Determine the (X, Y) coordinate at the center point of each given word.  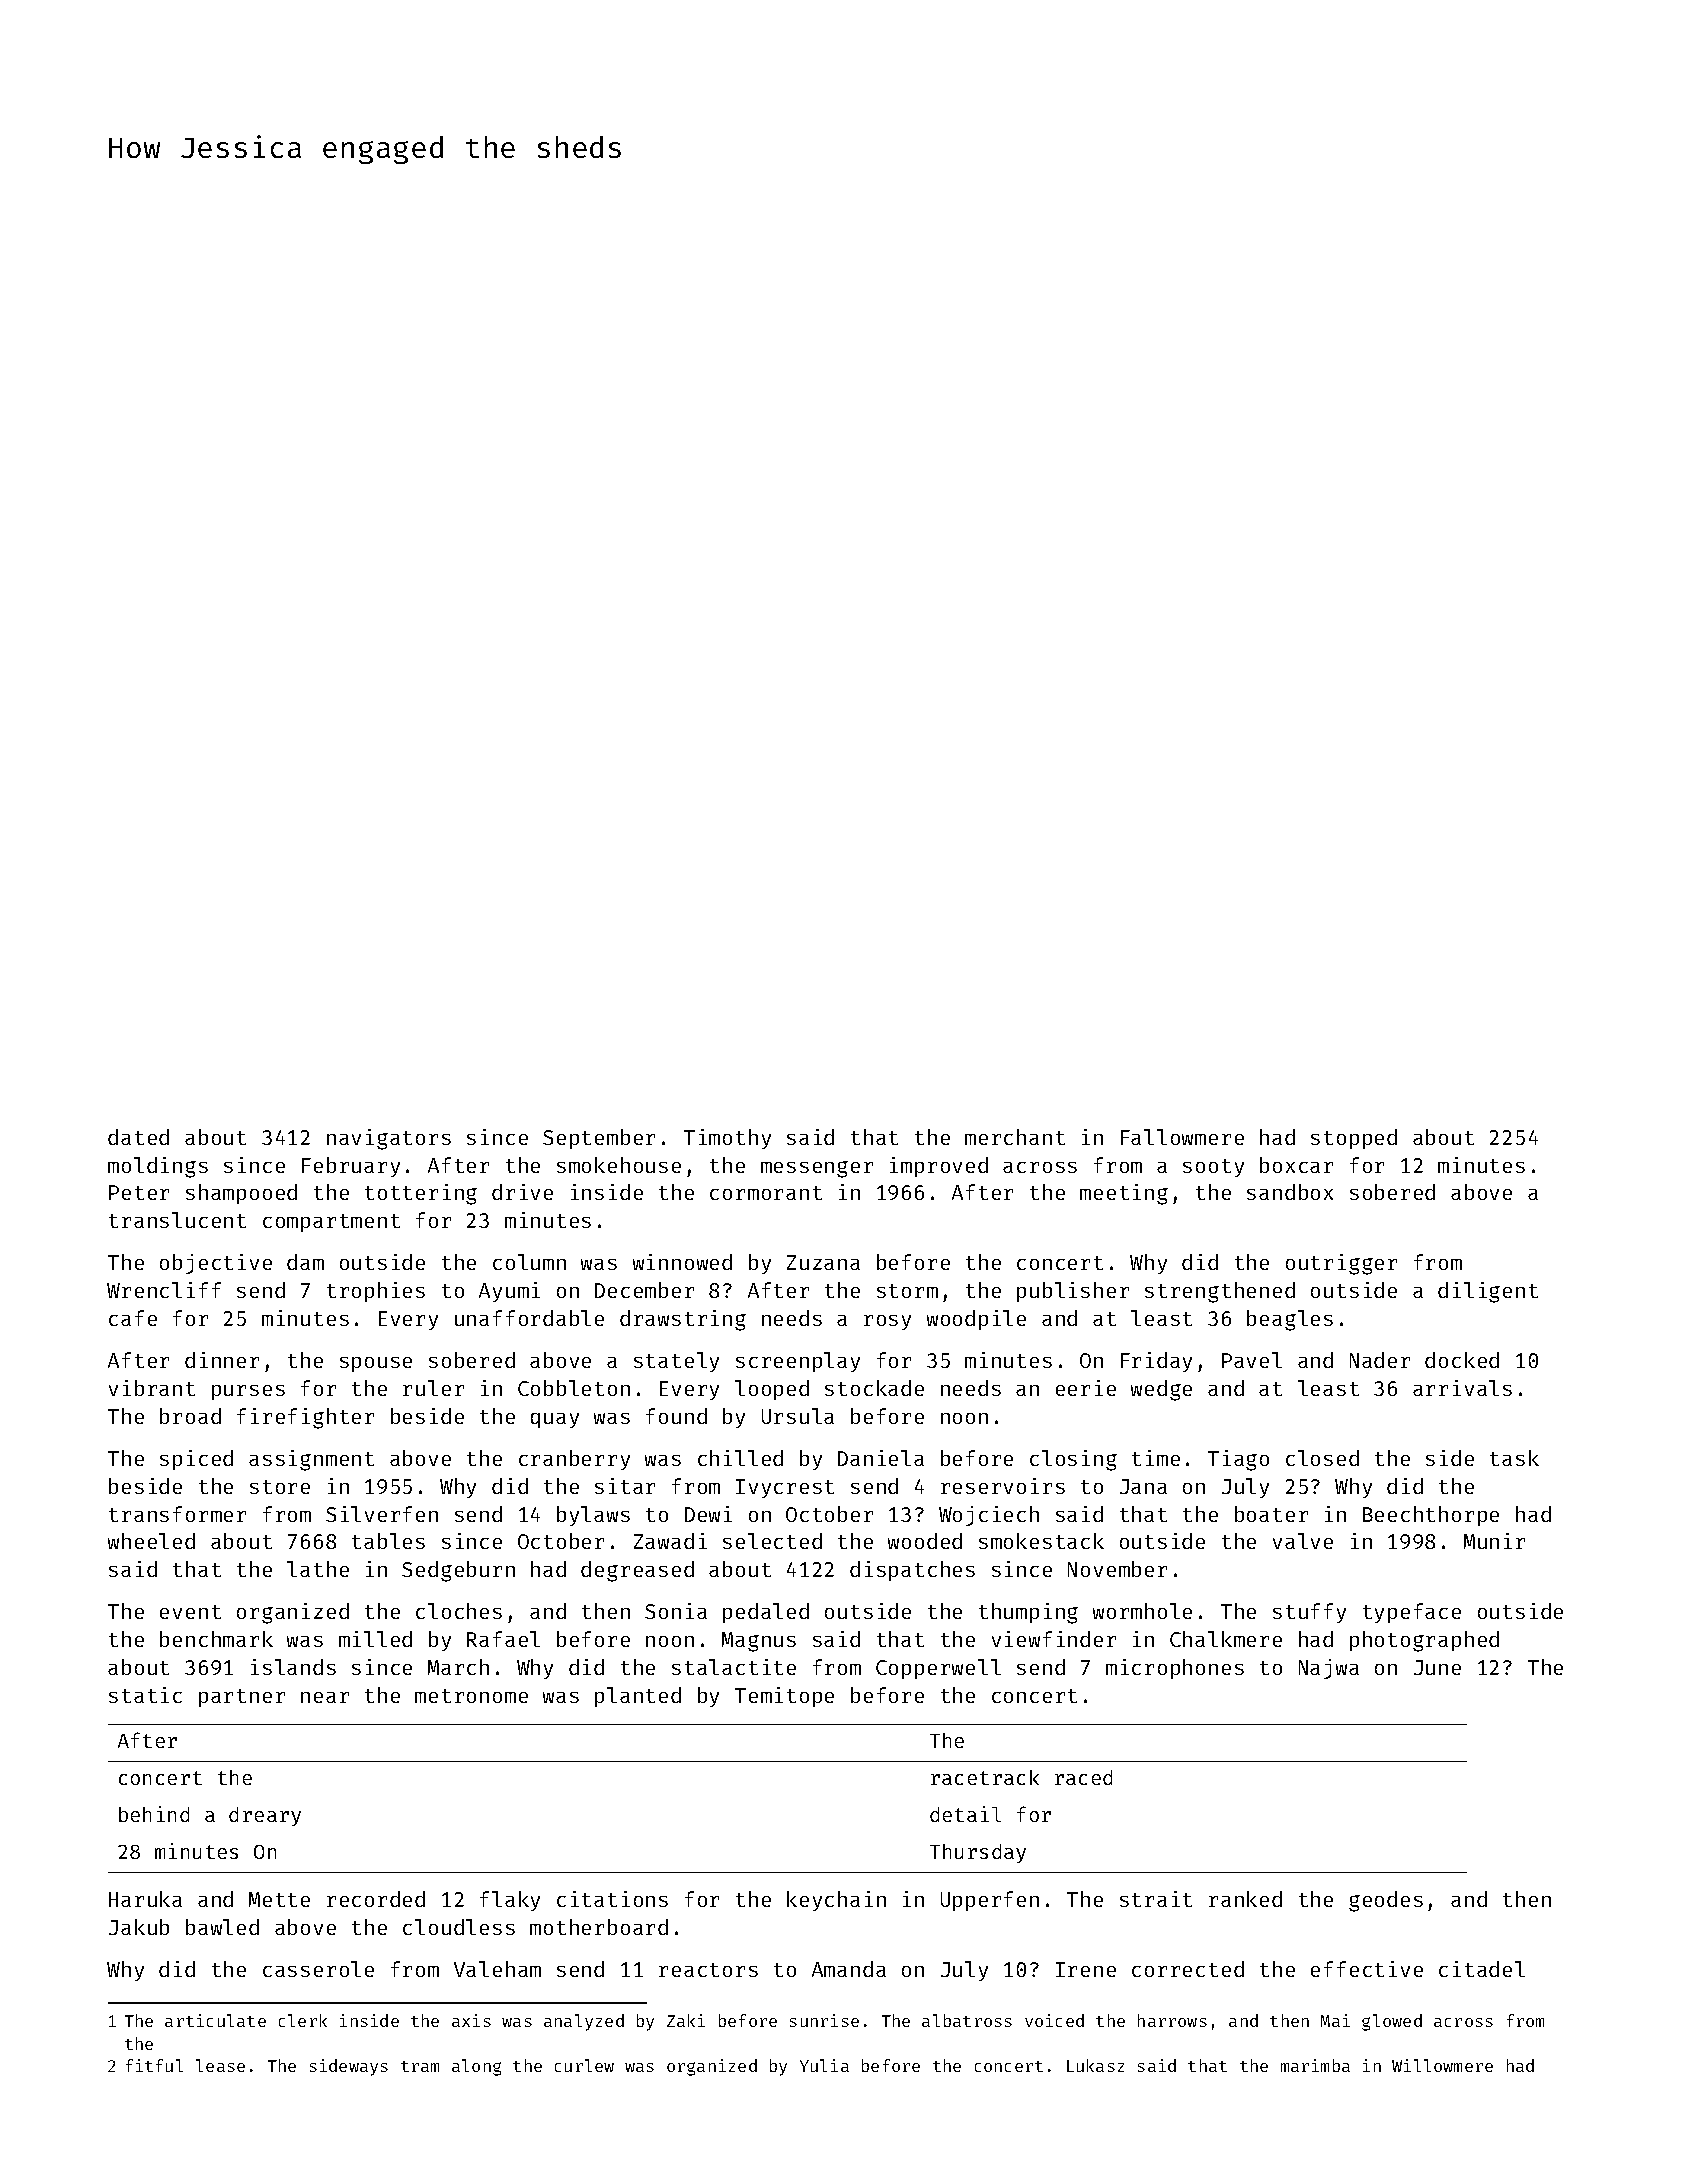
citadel (1482, 1969)
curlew (584, 2065)
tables (388, 1541)
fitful (154, 2065)
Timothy (727, 1139)
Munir (1494, 1541)
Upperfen (990, 1901)
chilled (740, 1458)
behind (154, 1814)
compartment (331, 1223)
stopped (1354, 1139)
